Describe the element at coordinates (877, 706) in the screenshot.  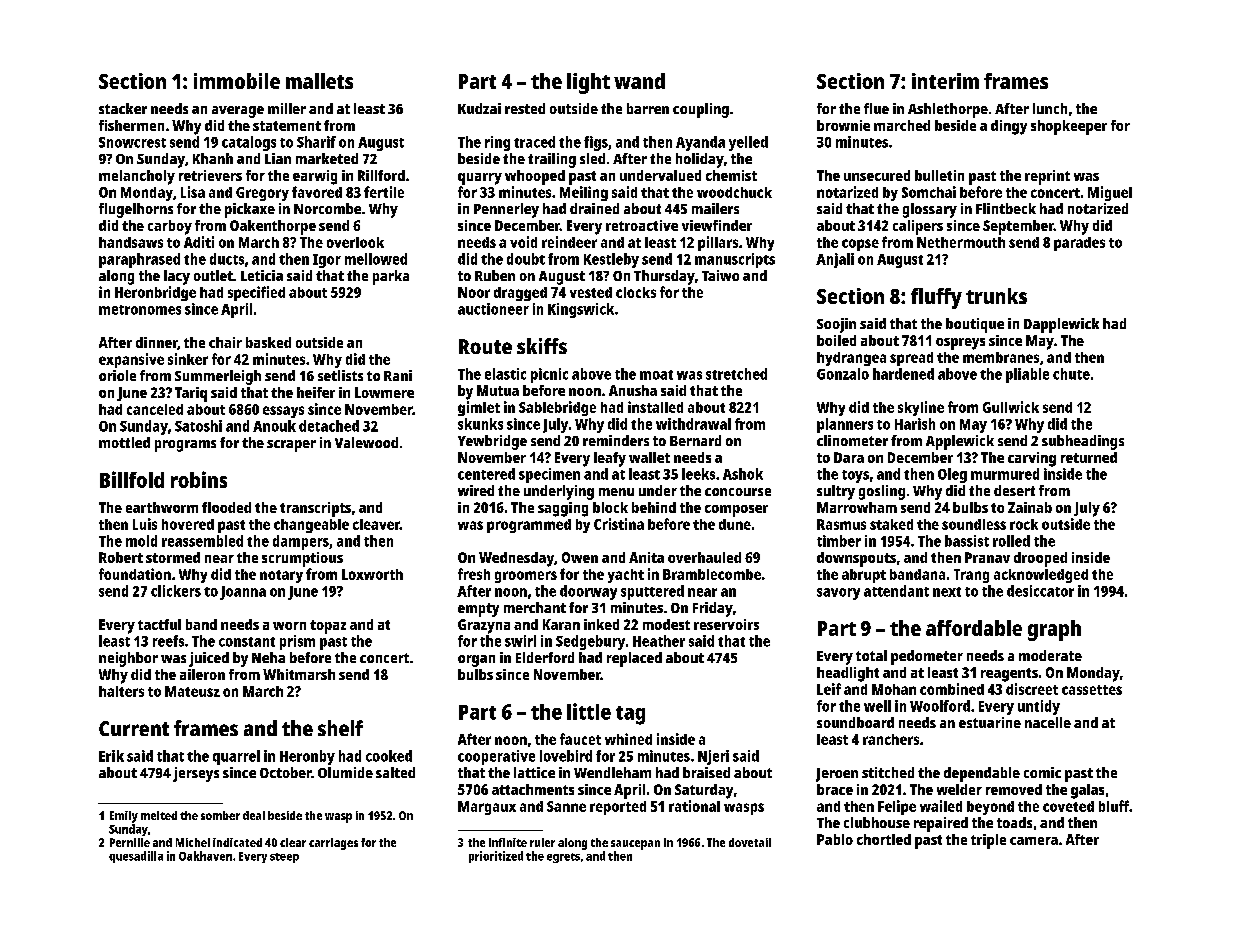
I see `well` at that location.
